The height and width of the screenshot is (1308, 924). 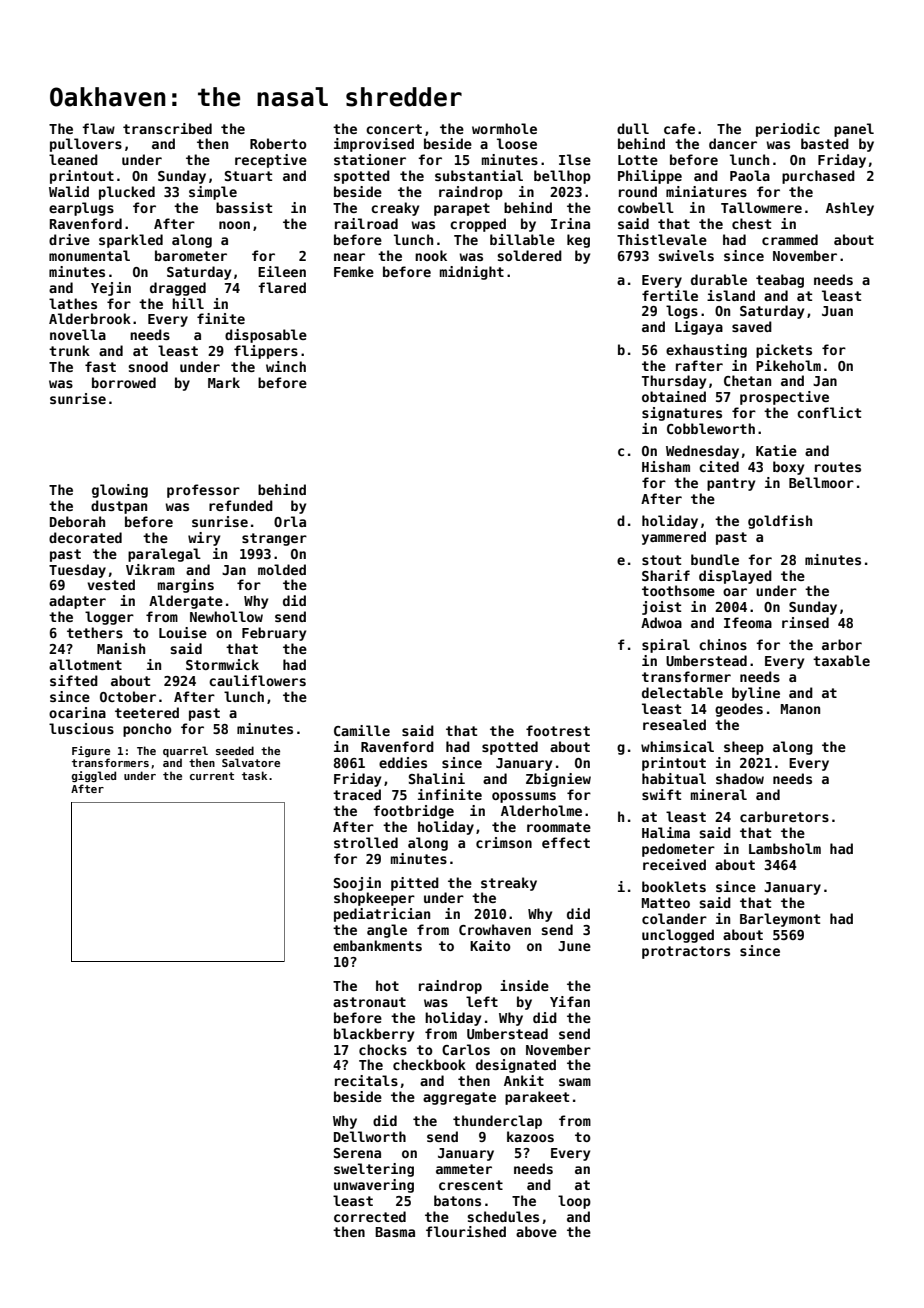 I want to click on hot, so click(x=387, y=985).
